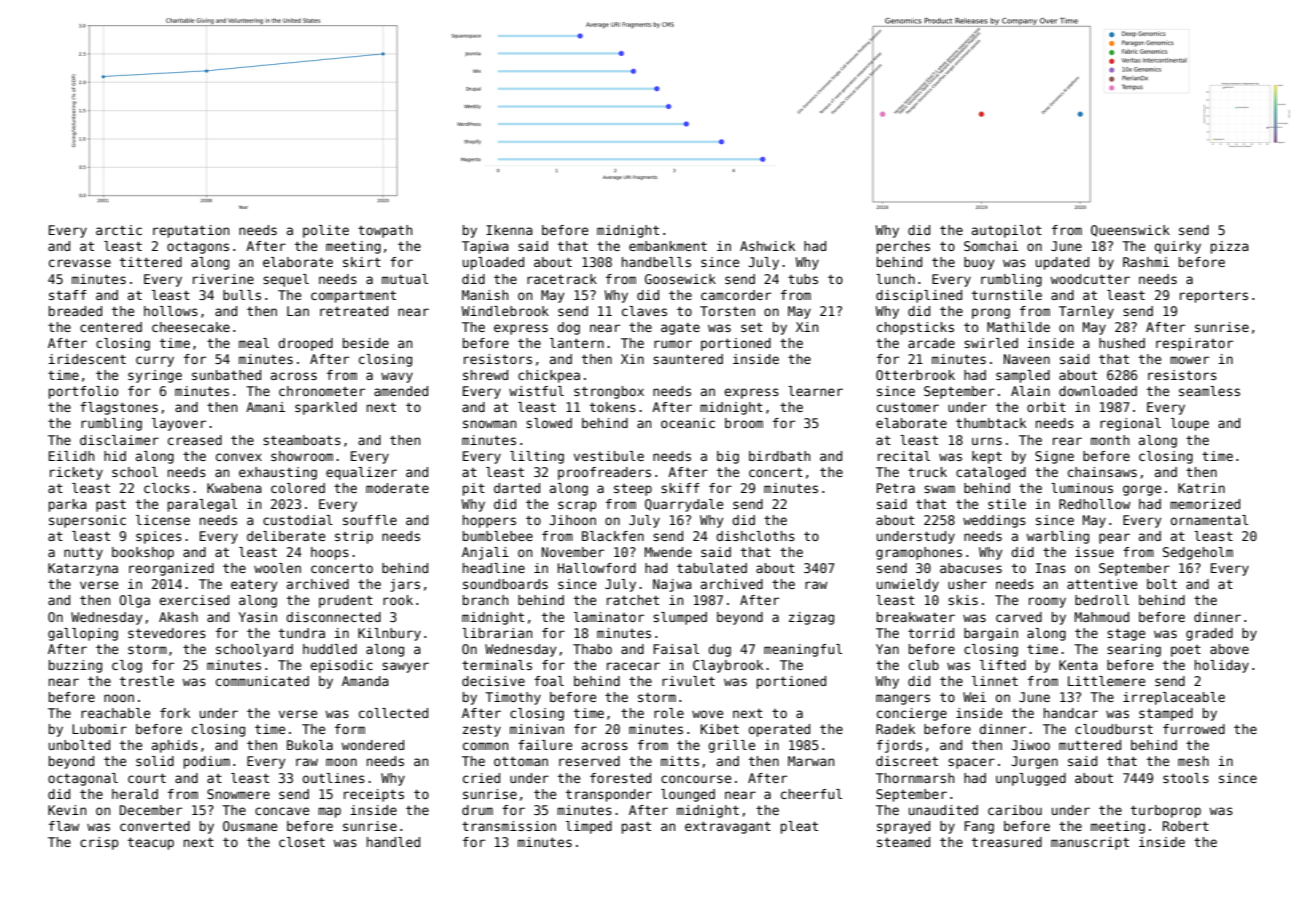 The height and width of the screenshot is (924, 1308). What do you see at coordinates (119, 408) in the screenshot?
I see `flagstones` at bounding box center [119, 408].
